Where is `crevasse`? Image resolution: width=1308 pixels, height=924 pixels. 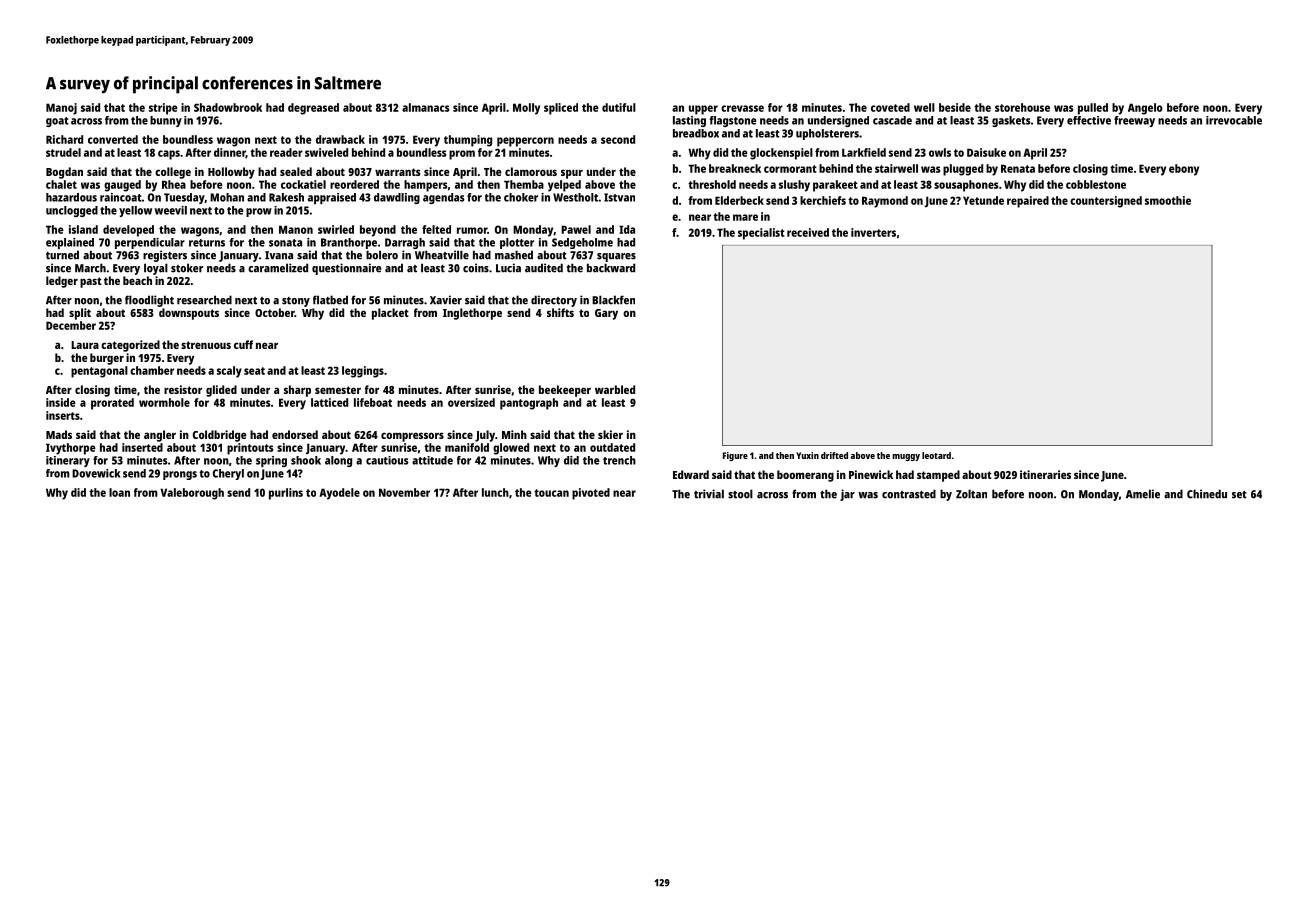
crevasse is located at coordinates (742, 108).
